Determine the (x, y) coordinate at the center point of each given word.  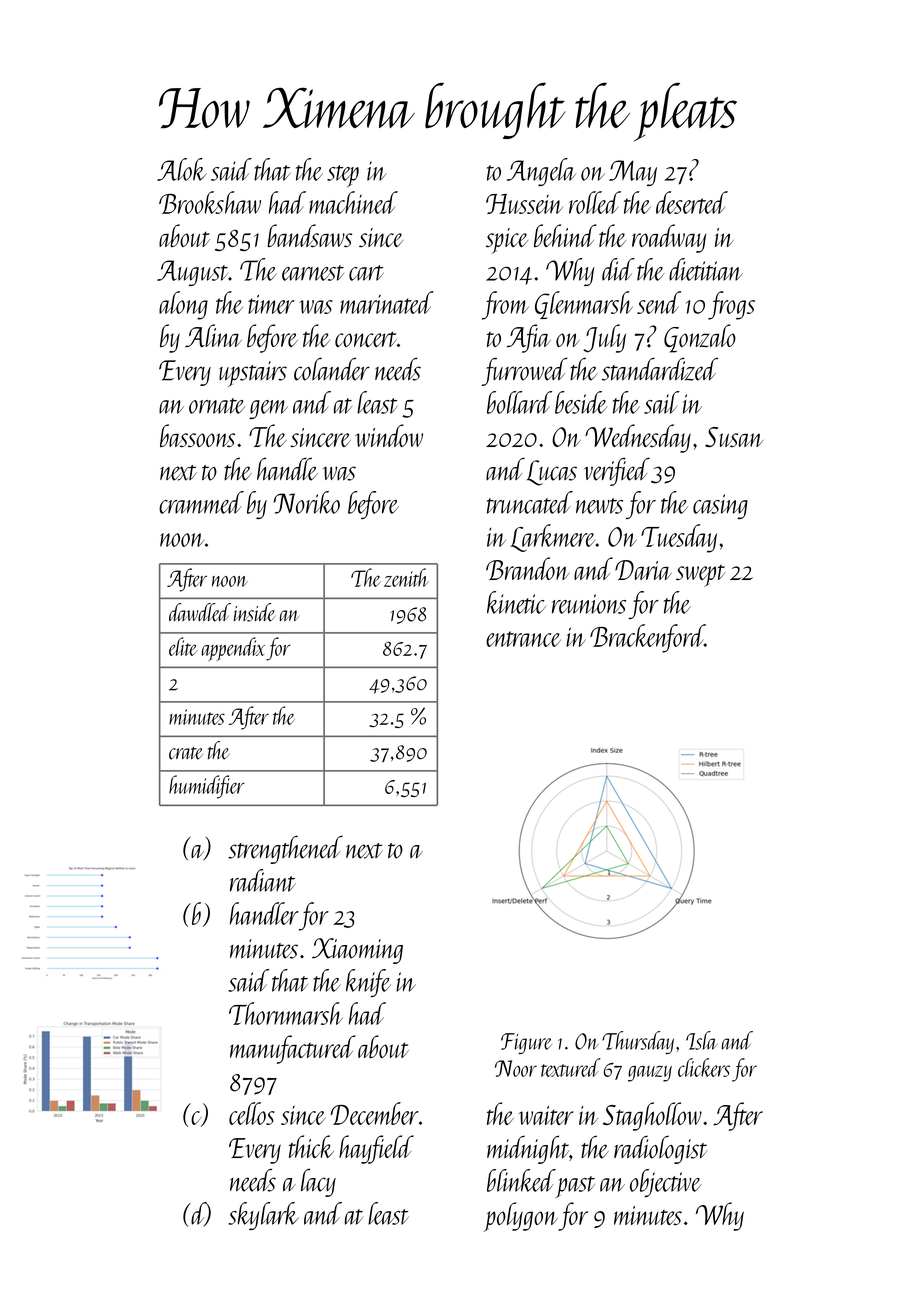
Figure (526, 1043)
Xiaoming (357, 951)
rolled (595, 202)
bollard (519, 402)
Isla (701, 1040)
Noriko (307, 502)
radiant (262, 880)
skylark (264, 1216)
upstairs (253, 374)
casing (720, 506)
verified (617, 472)
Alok (182, 169)
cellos (252, 1113)
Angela (541, 172)
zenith (406, 577)
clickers (704, 1067)
